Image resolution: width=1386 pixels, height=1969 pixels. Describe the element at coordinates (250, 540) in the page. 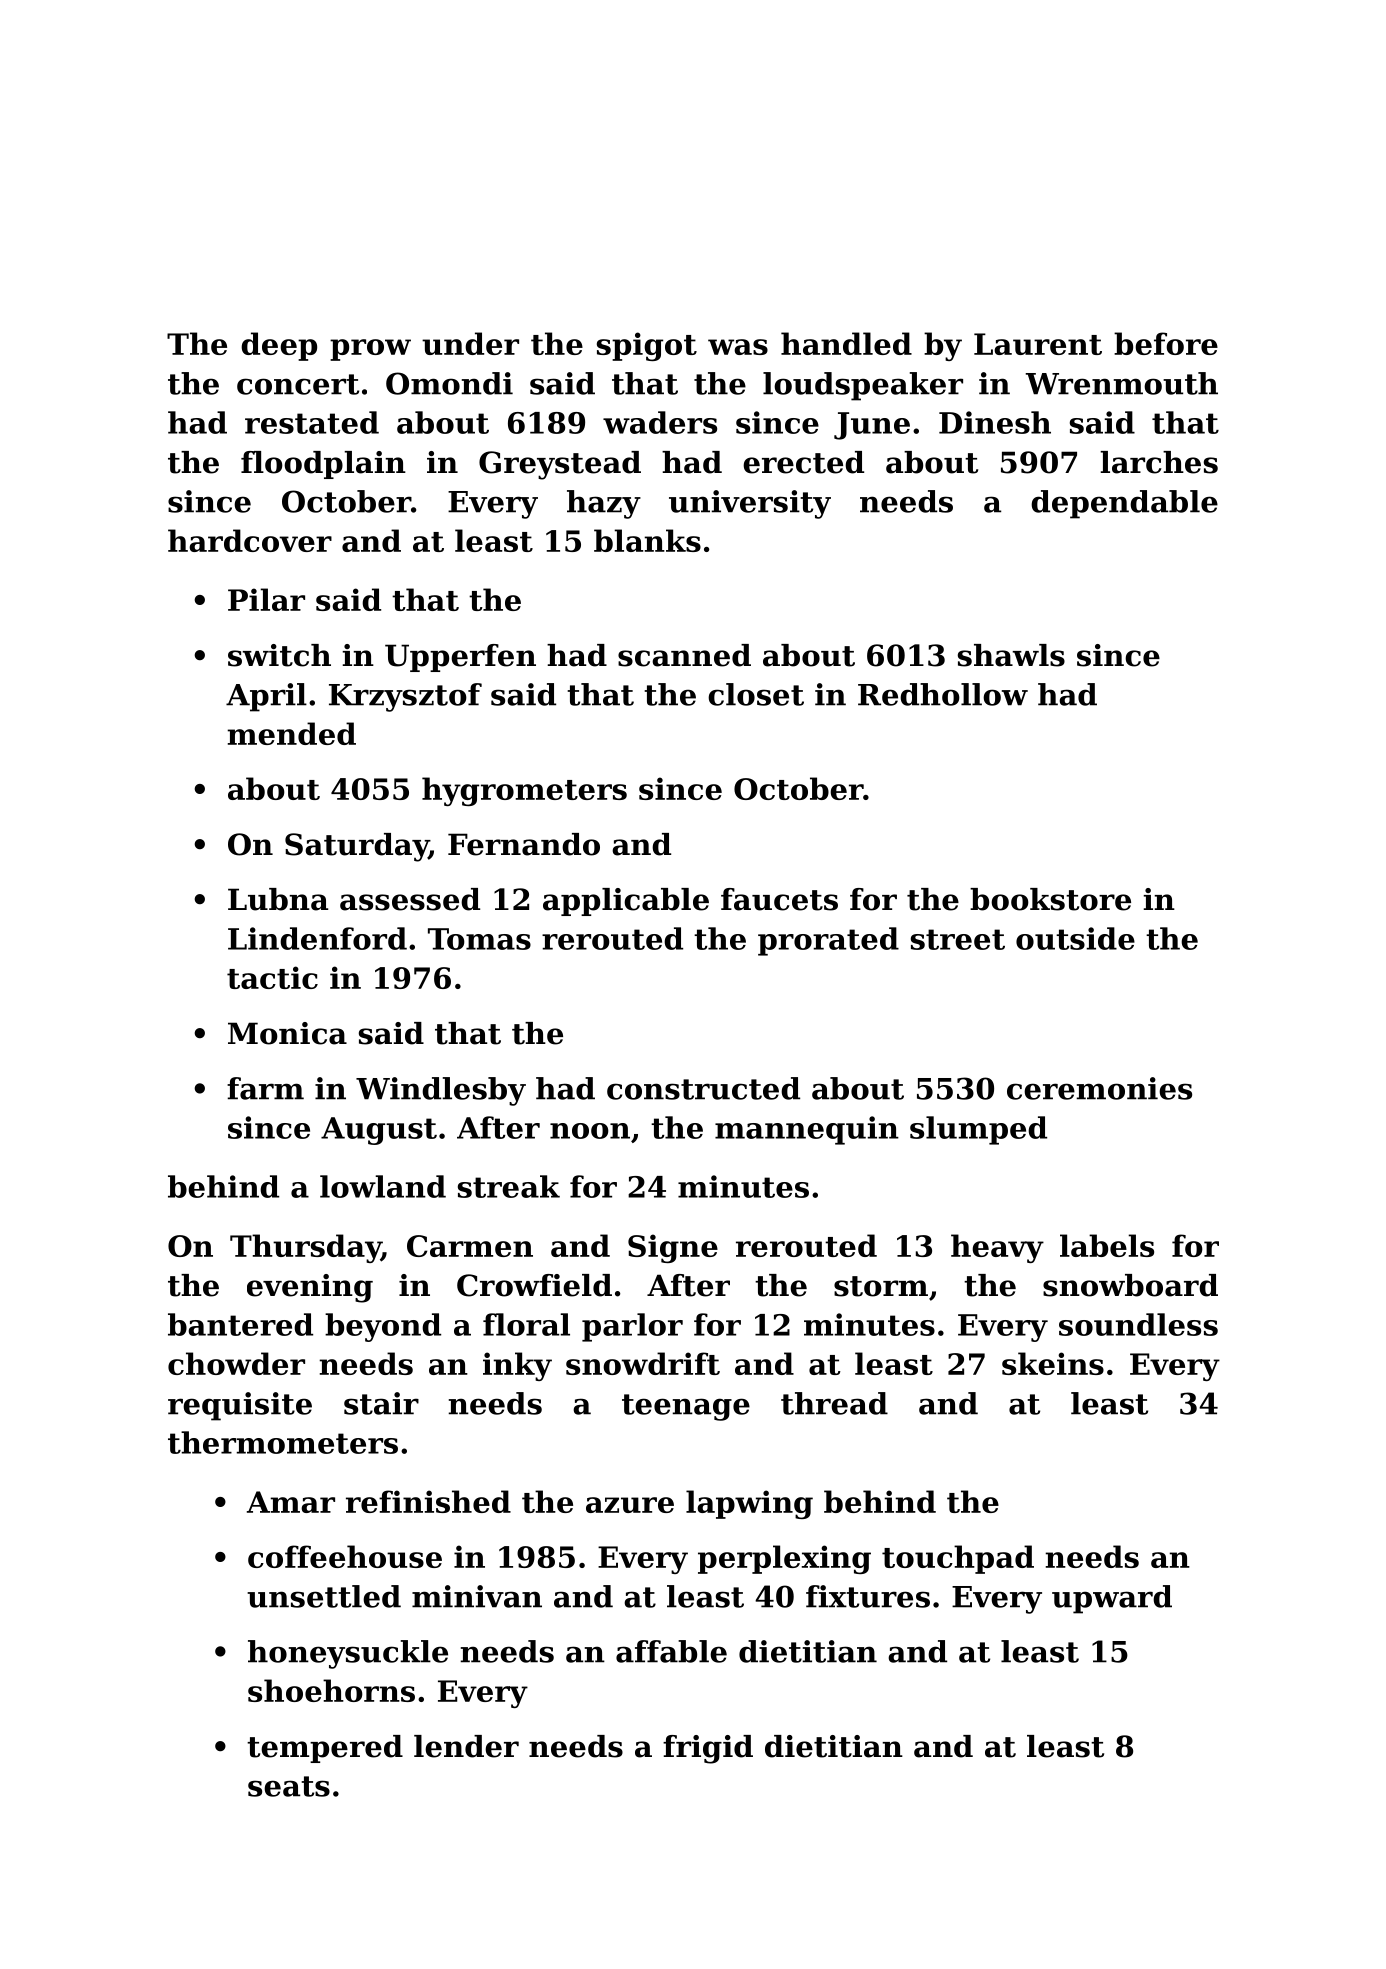

I see `hardcover` at that location.
